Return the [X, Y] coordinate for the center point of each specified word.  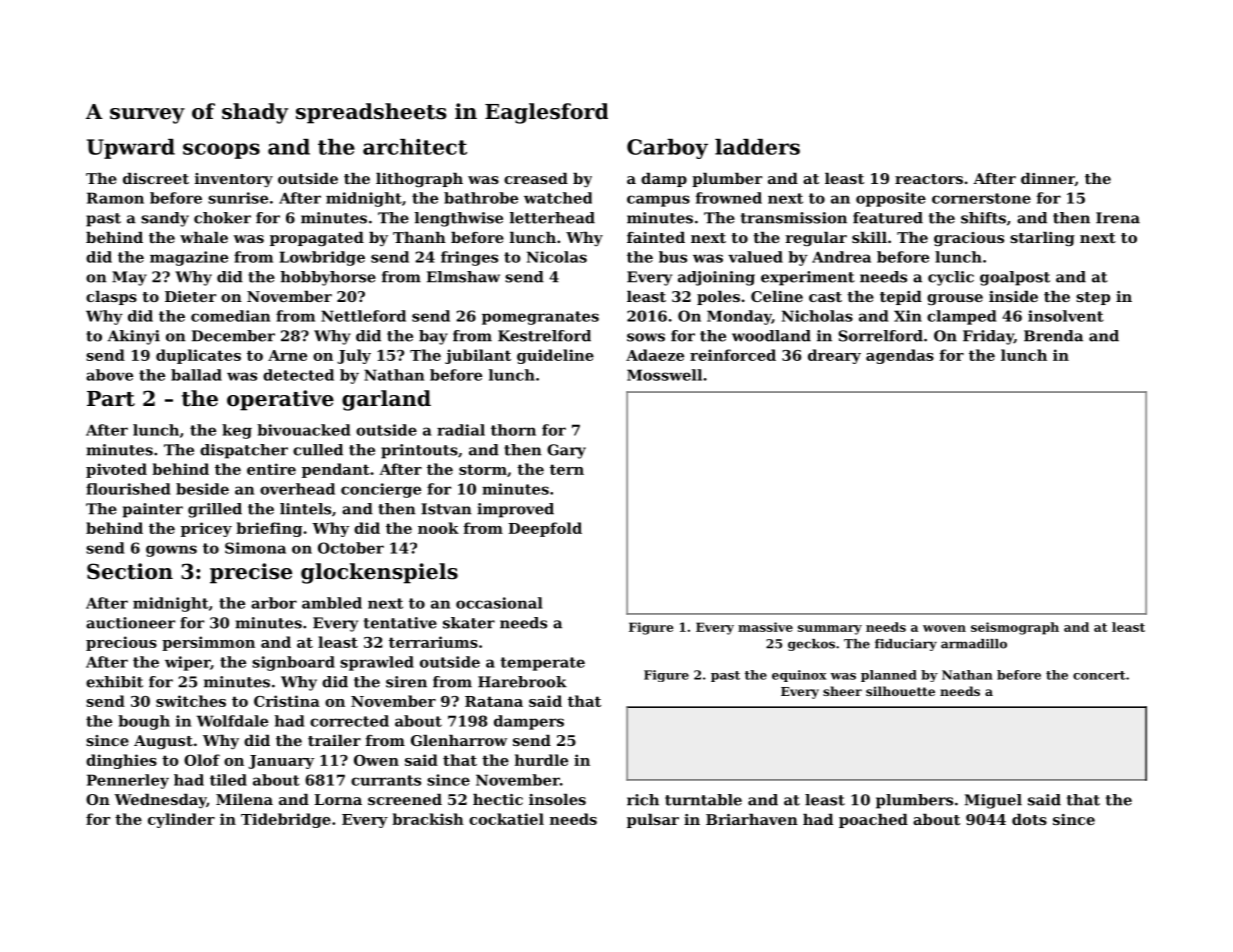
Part [111, 399]
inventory [234, 180]
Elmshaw [463, 277]
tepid [901, 298]
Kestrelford [544, 336]
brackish [428, 819]
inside [1013, 296]
